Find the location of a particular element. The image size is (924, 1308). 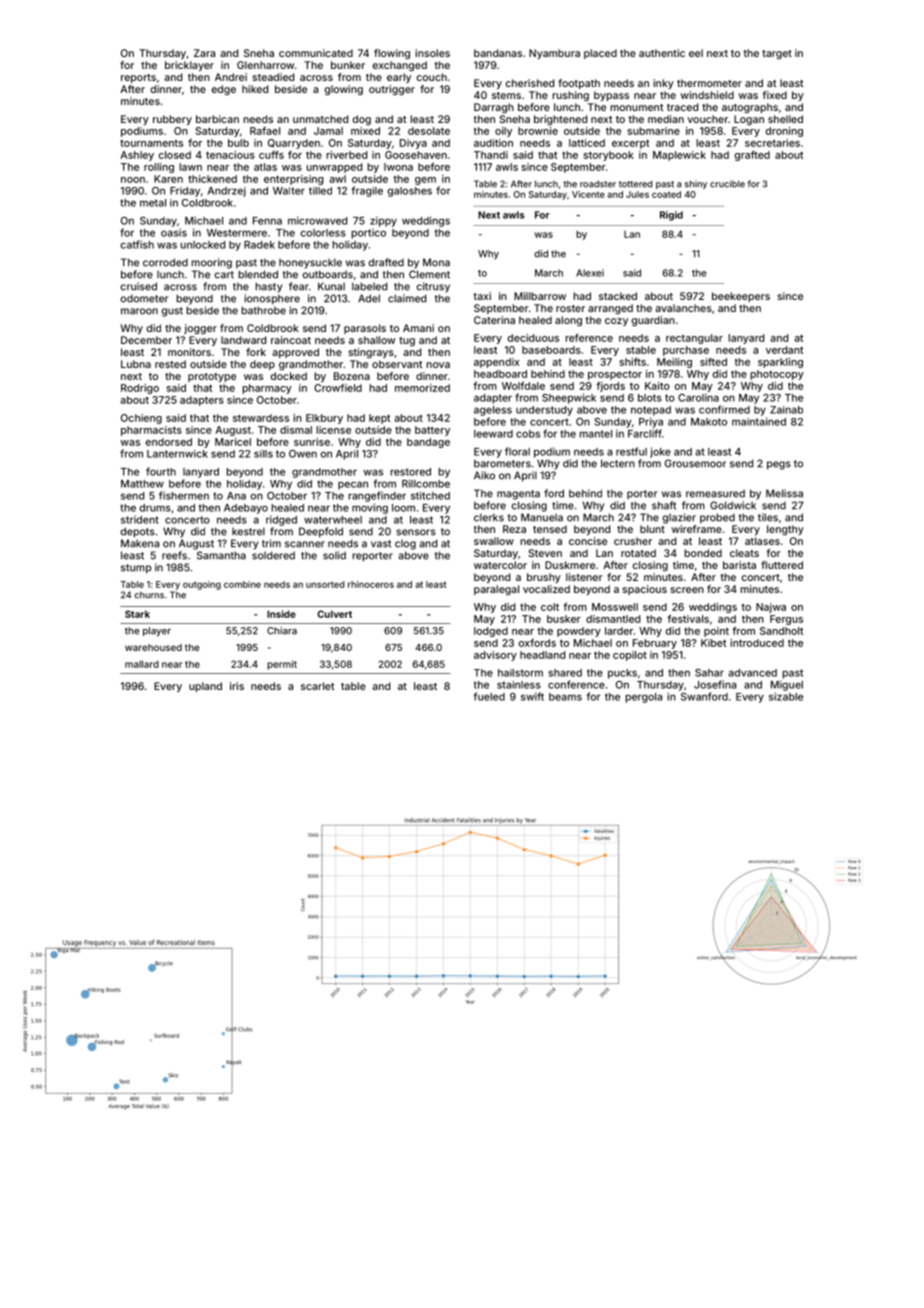

rhinoceros is located at coordinates (371, 584).
